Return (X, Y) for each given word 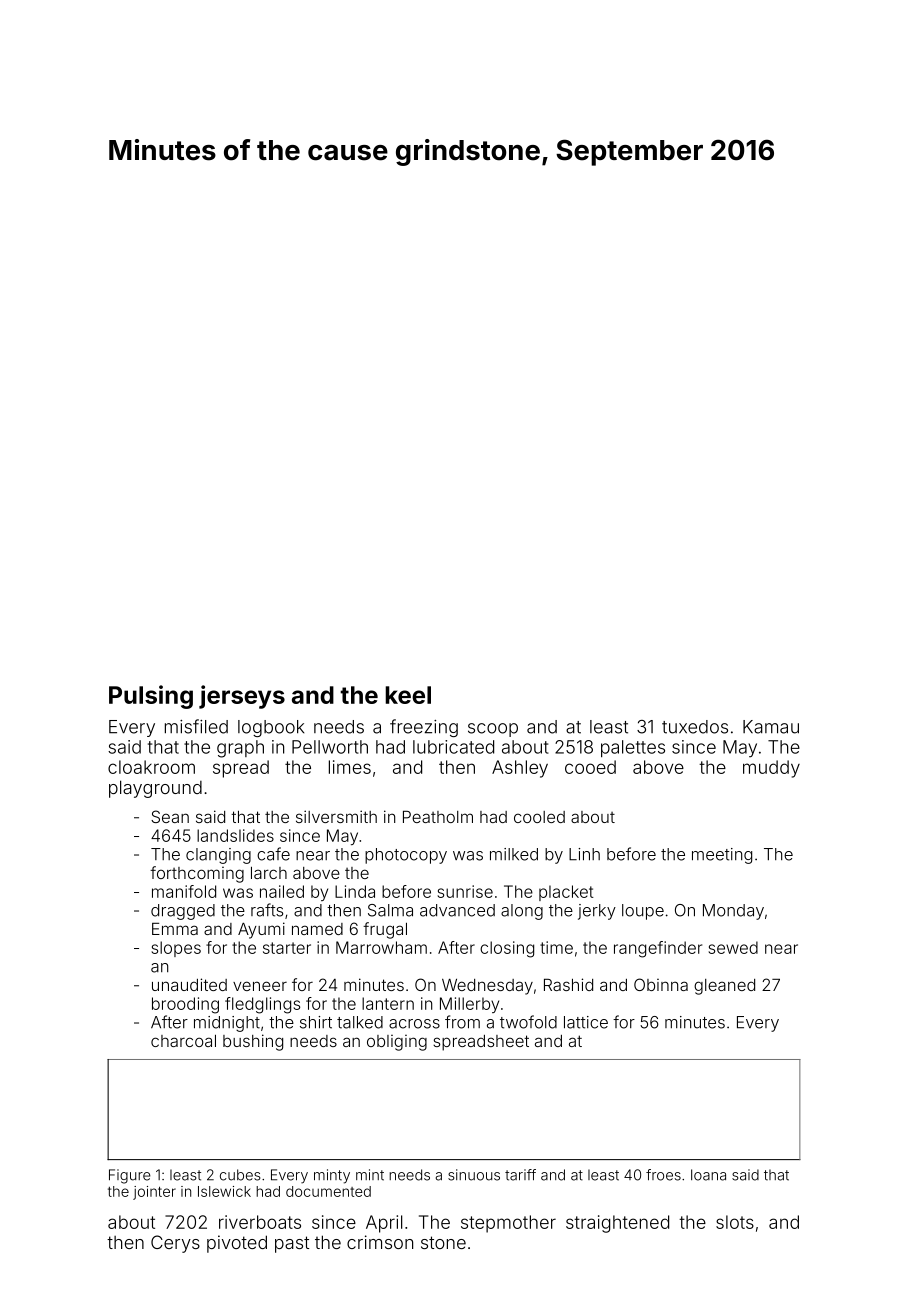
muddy (771, 769)
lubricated (453, 747)
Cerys (175, 1244)
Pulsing (151, 697)
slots (735, 1222)
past (292, 1244)
